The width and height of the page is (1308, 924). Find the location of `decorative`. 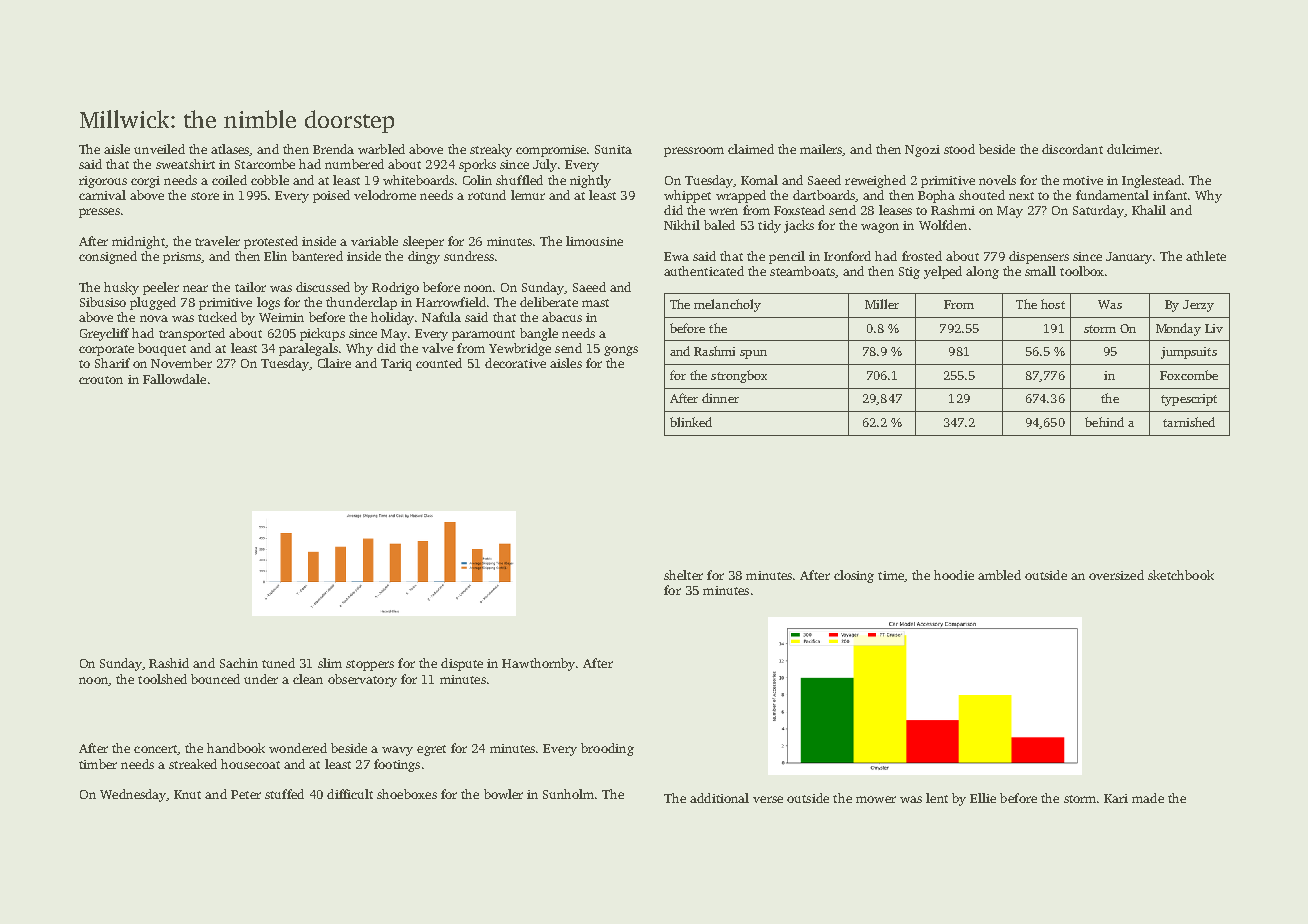

decorative is located at coordinates (515, 363).
